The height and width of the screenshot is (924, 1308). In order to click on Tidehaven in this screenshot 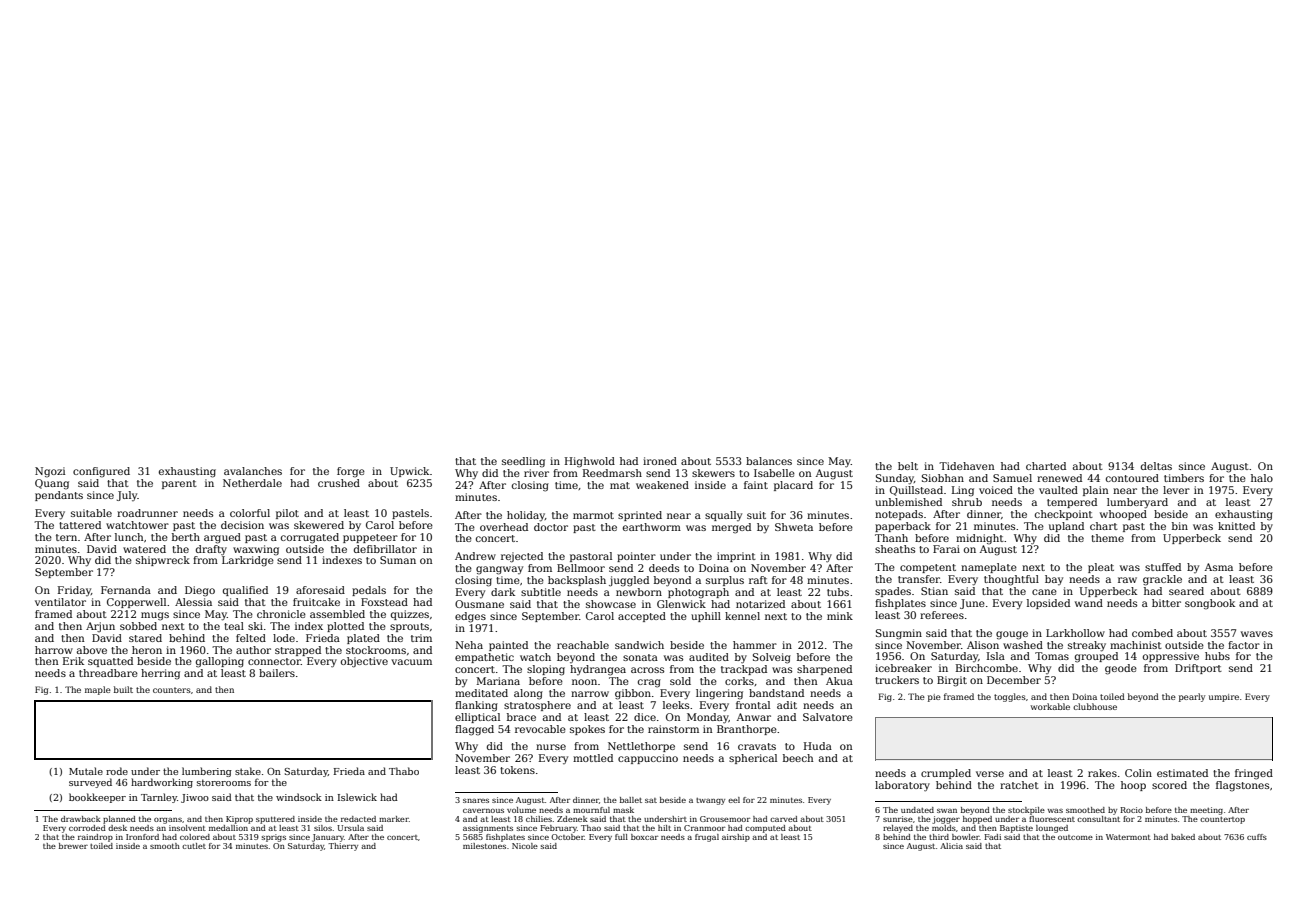, I will do `click(966, 466)`.
